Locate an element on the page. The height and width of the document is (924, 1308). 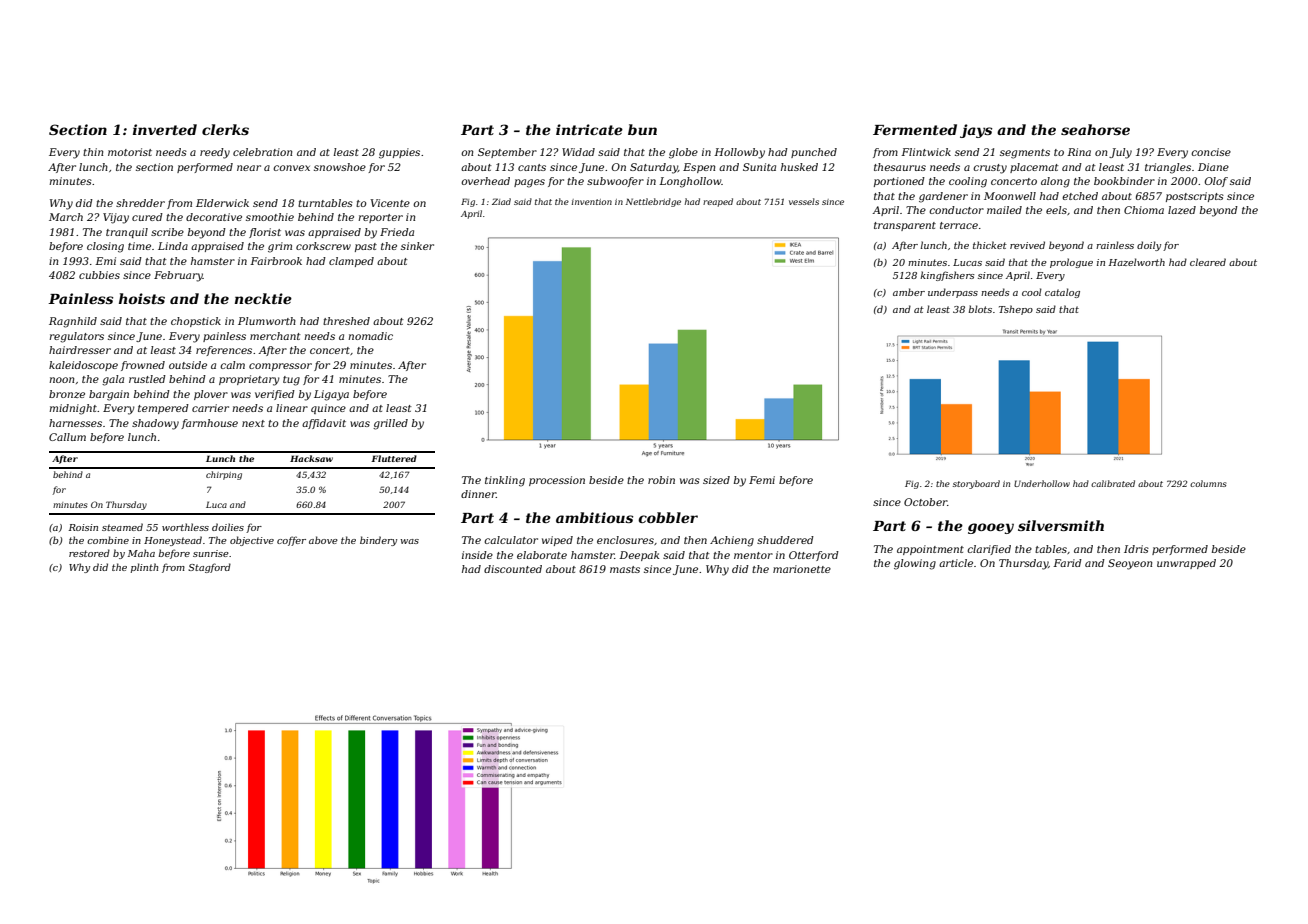
catalog is located at coordinates (1062, 293).
